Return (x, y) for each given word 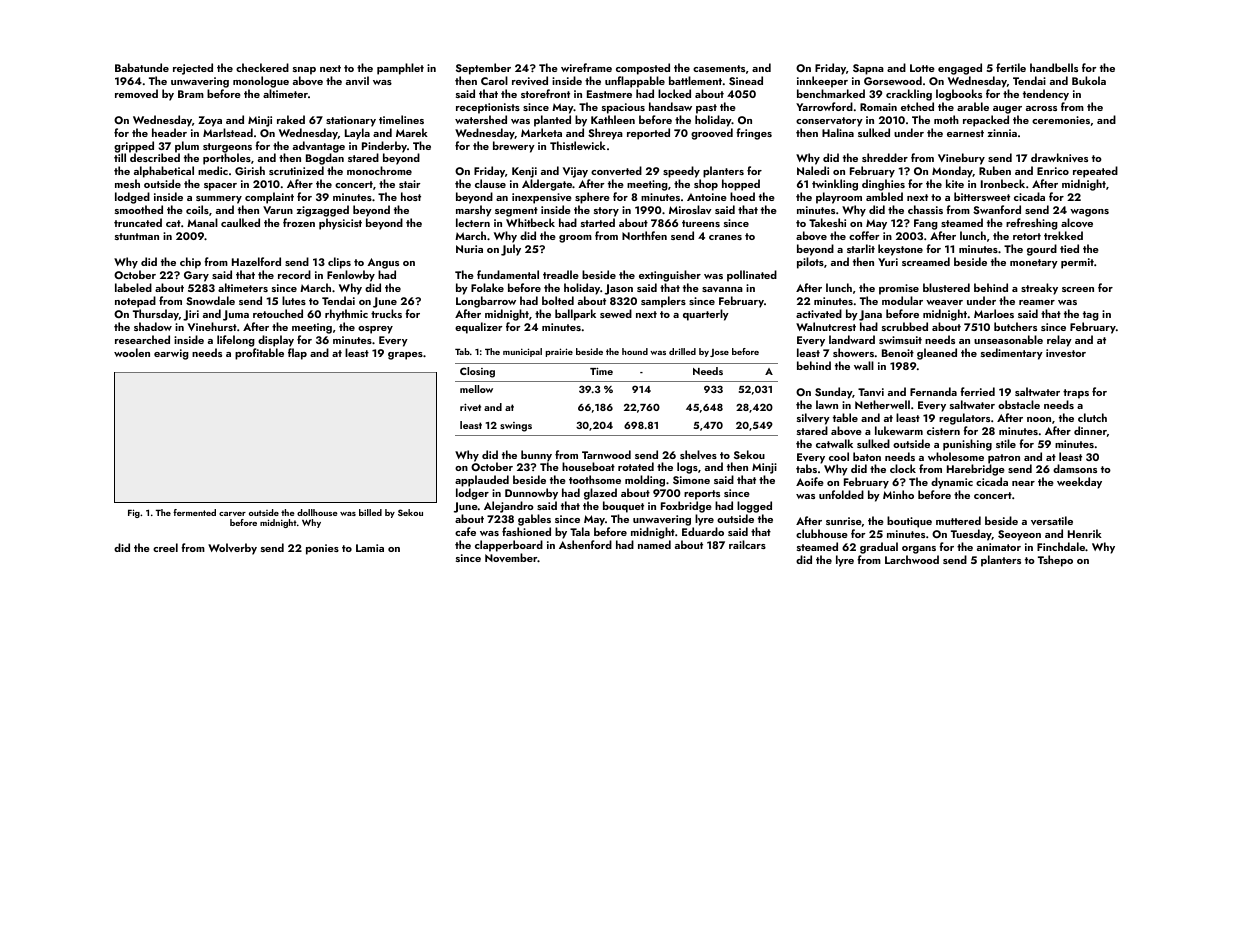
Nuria (469, 249)
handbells (1054, 67)
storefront (545, 93)
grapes (405, 356)
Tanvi (871, 392)
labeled (133, 287)
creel (165, 547)
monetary (1034, 264)
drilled (682, 351)
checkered (262, 67)
